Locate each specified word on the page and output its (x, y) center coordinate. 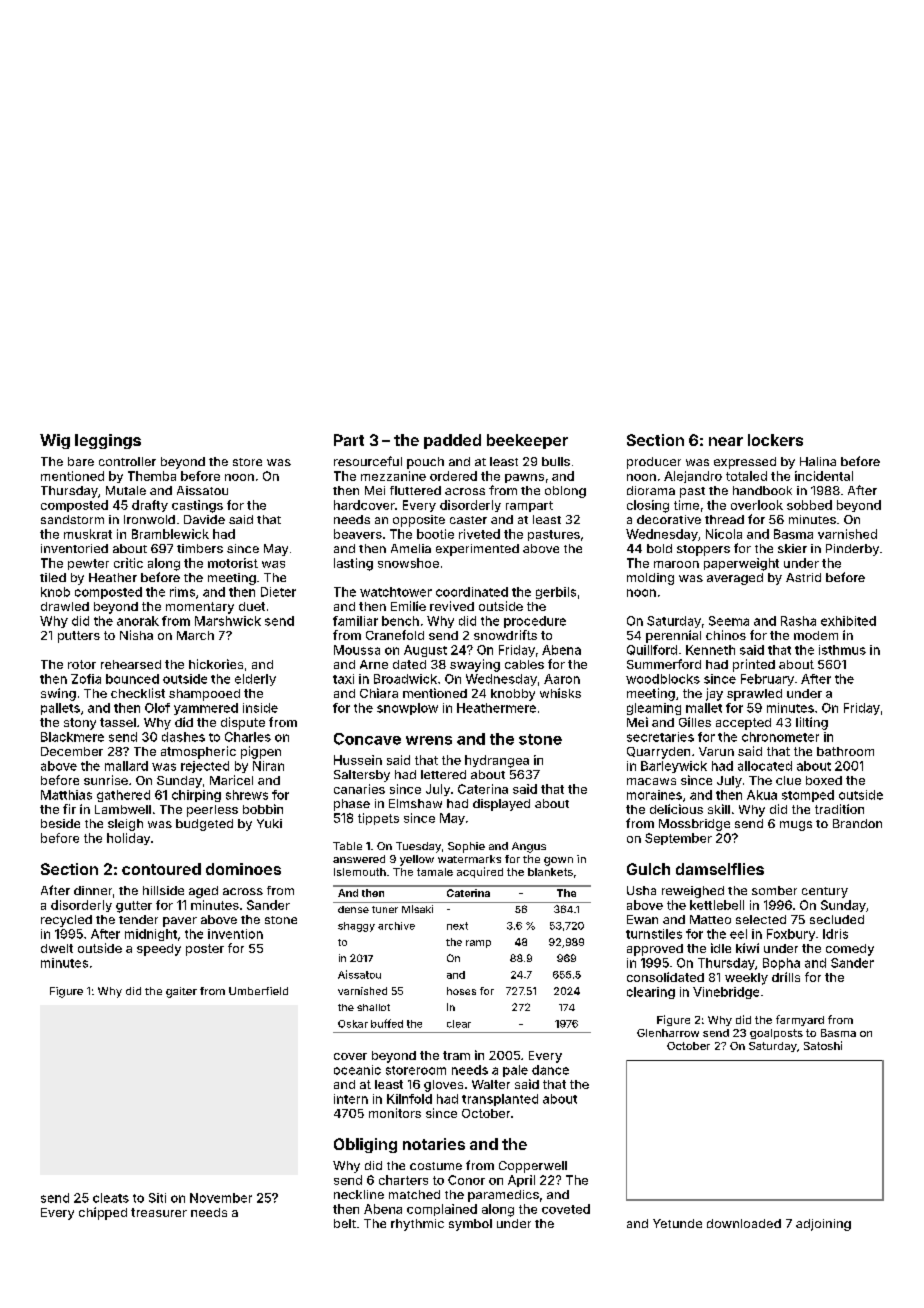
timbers (200, 548)
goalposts (776, 1034)
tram (456, 1055)
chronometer (780, 737)
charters (403, 1180)
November (221, 1198)
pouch (425, 463)
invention (235, 934)
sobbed (809, 505)
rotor (82, 664)
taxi (343, 679)
